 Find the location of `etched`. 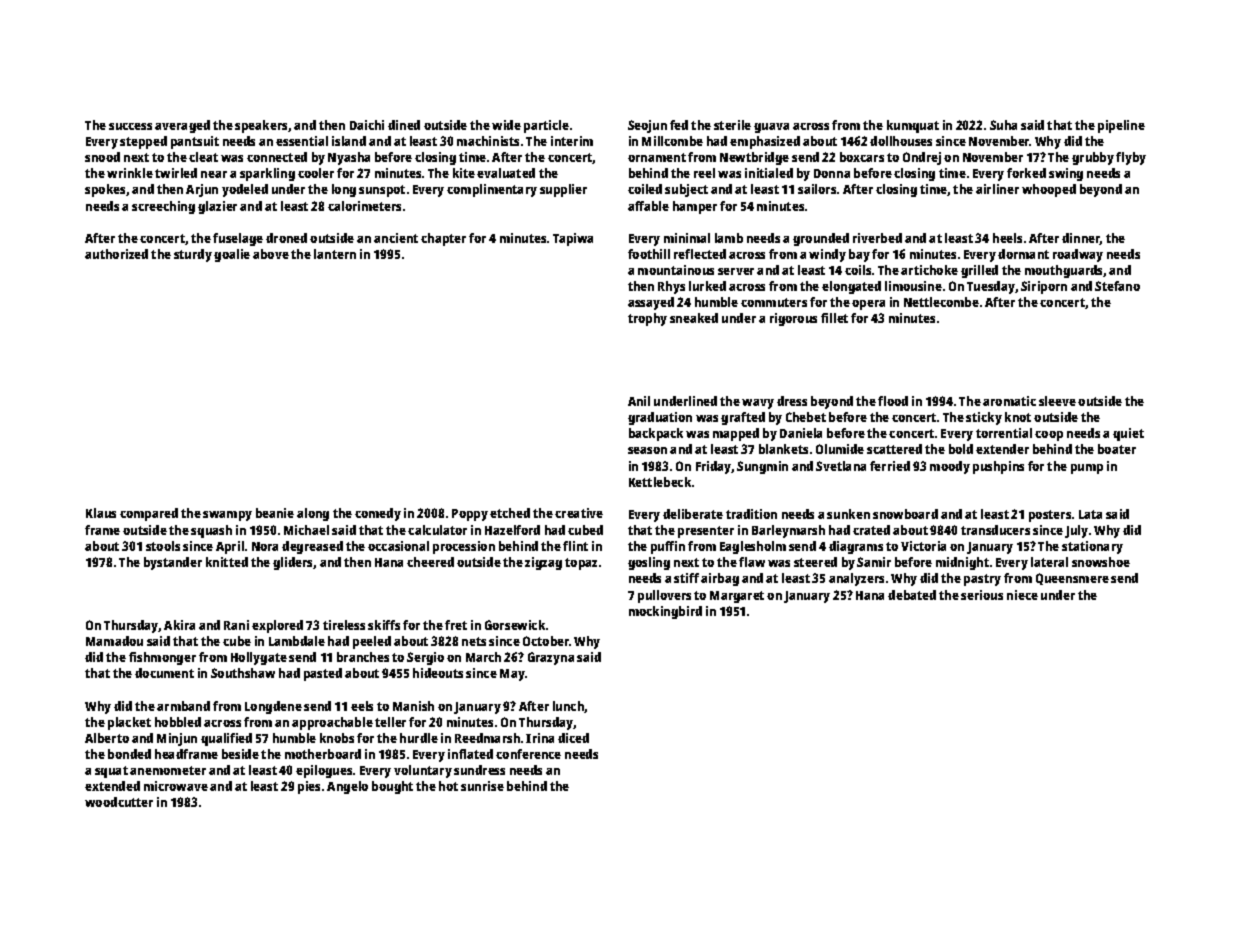

etched is located at coordinates (510, 513).
